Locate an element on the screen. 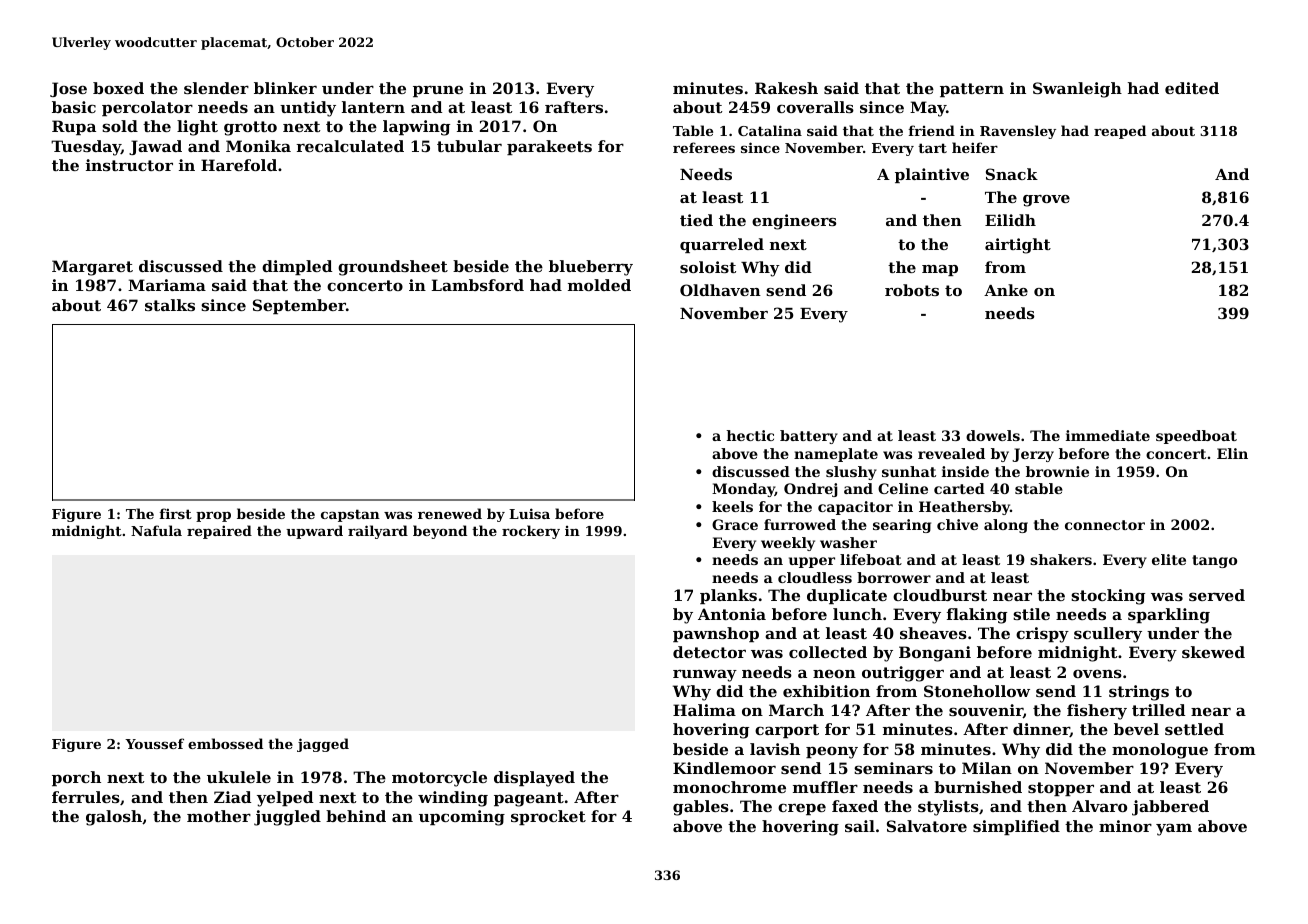 This screenshot has width=1308, height=924. prop is located at coordinates (213, 517).
